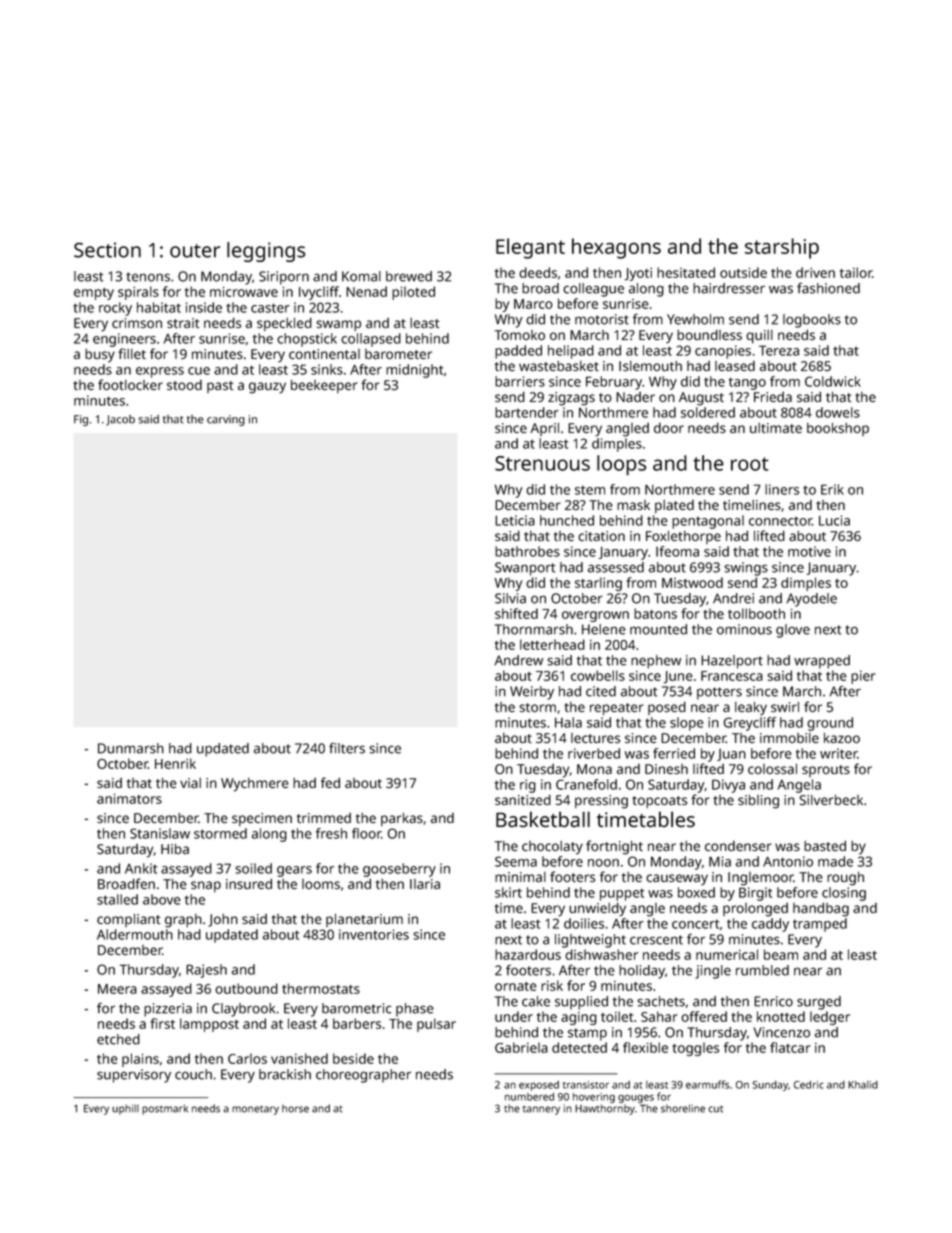 The width and height of the screenshot is (952, 1233). What do you see at coordinates (568, 722) in the screenshot?
I see `Hala` at bounding box center [568, 722].
